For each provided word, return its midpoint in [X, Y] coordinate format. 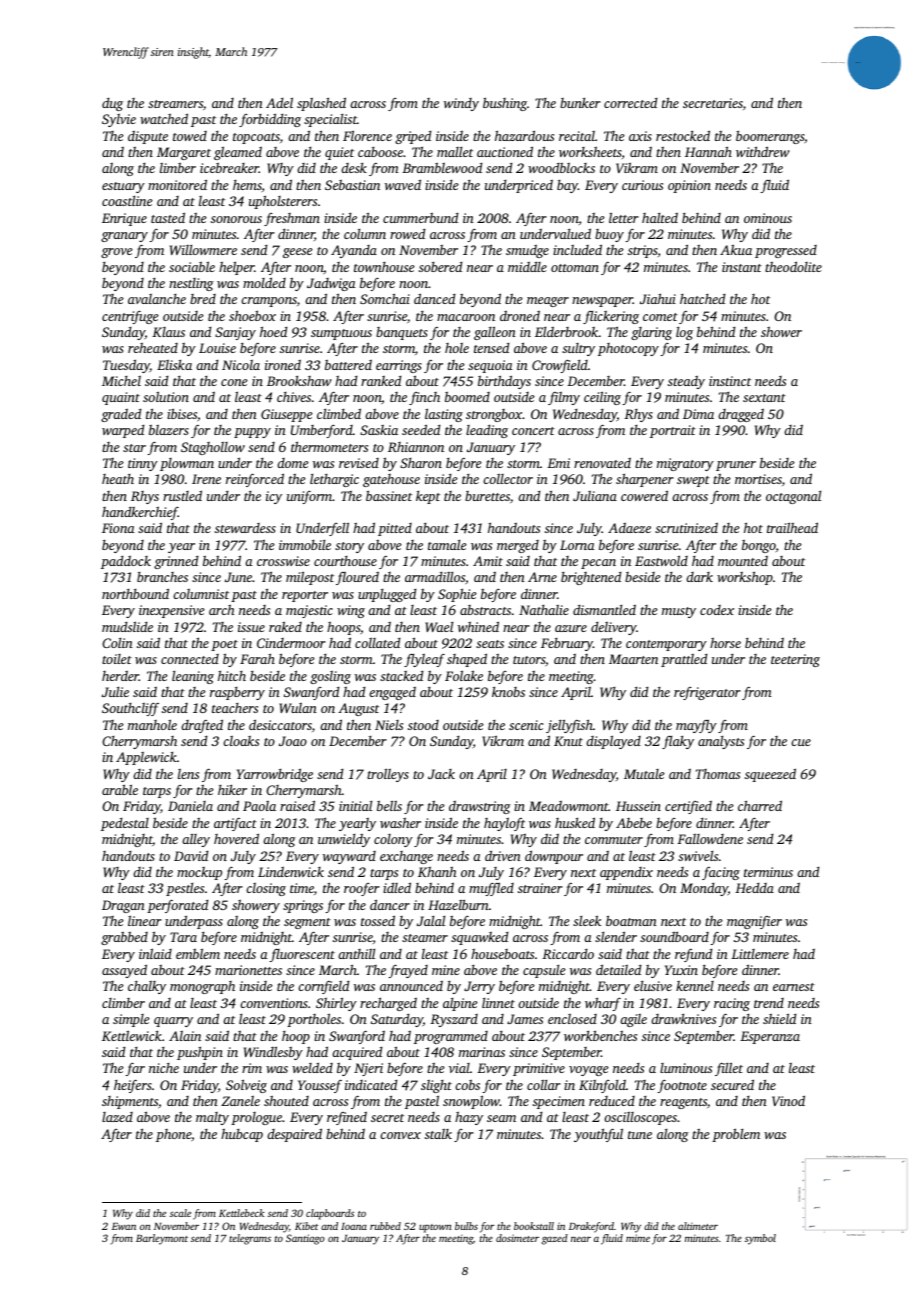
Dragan [123, 906]
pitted [395, 529]
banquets [402, 333]
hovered [236, 838]
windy [461, 104]
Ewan [124, 1226]
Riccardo [568, 954]
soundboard [674, 936]
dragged [741, 415]
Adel [279, 102]
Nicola [241, 365]
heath [118, 479]
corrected [630, 103]
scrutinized [686, 528]
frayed [408, 971]
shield [779, 1018]
